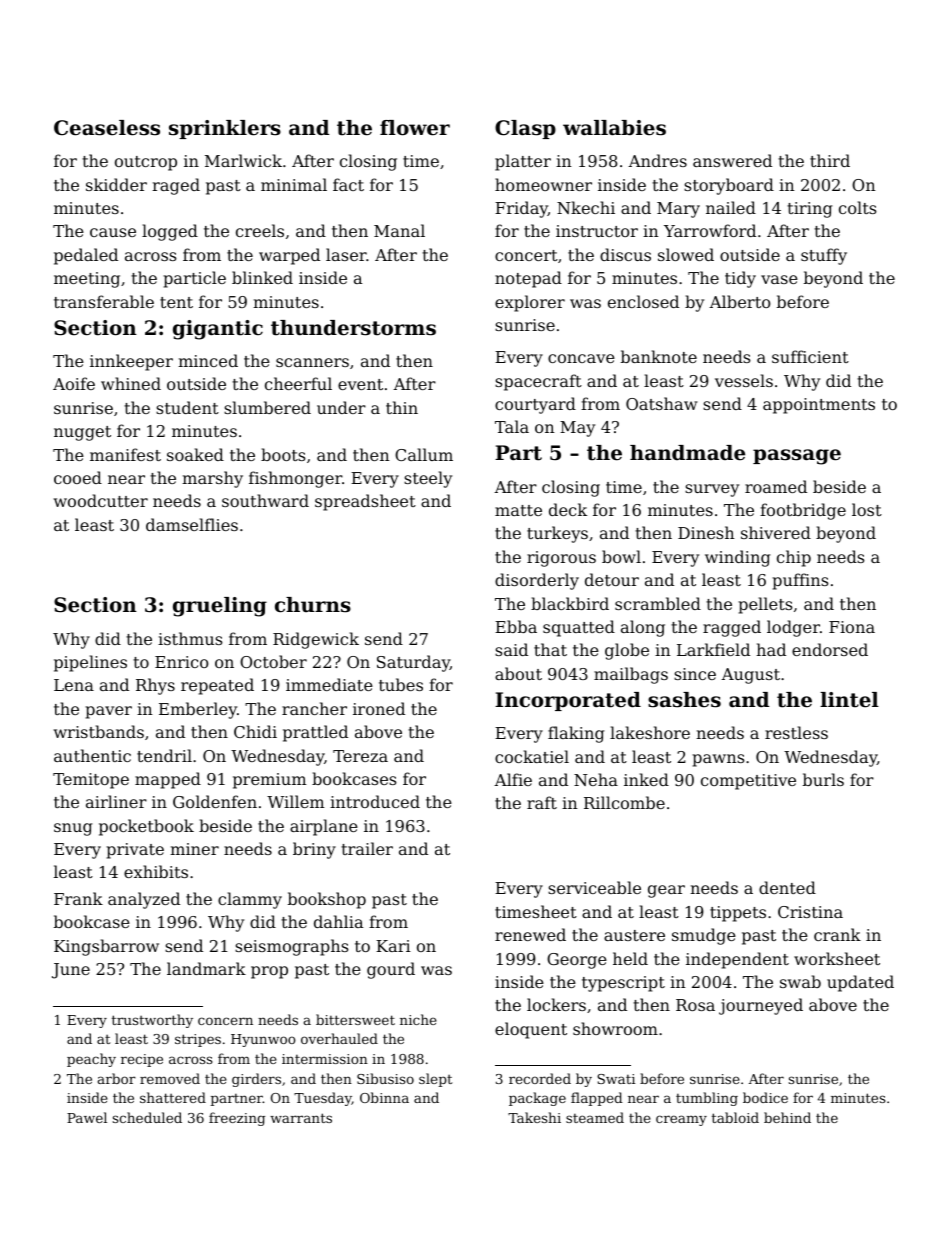 This page has height=1233, width=952. Describe the element at coordinates (375, 801) in the page. I see `introduced` at that location.
